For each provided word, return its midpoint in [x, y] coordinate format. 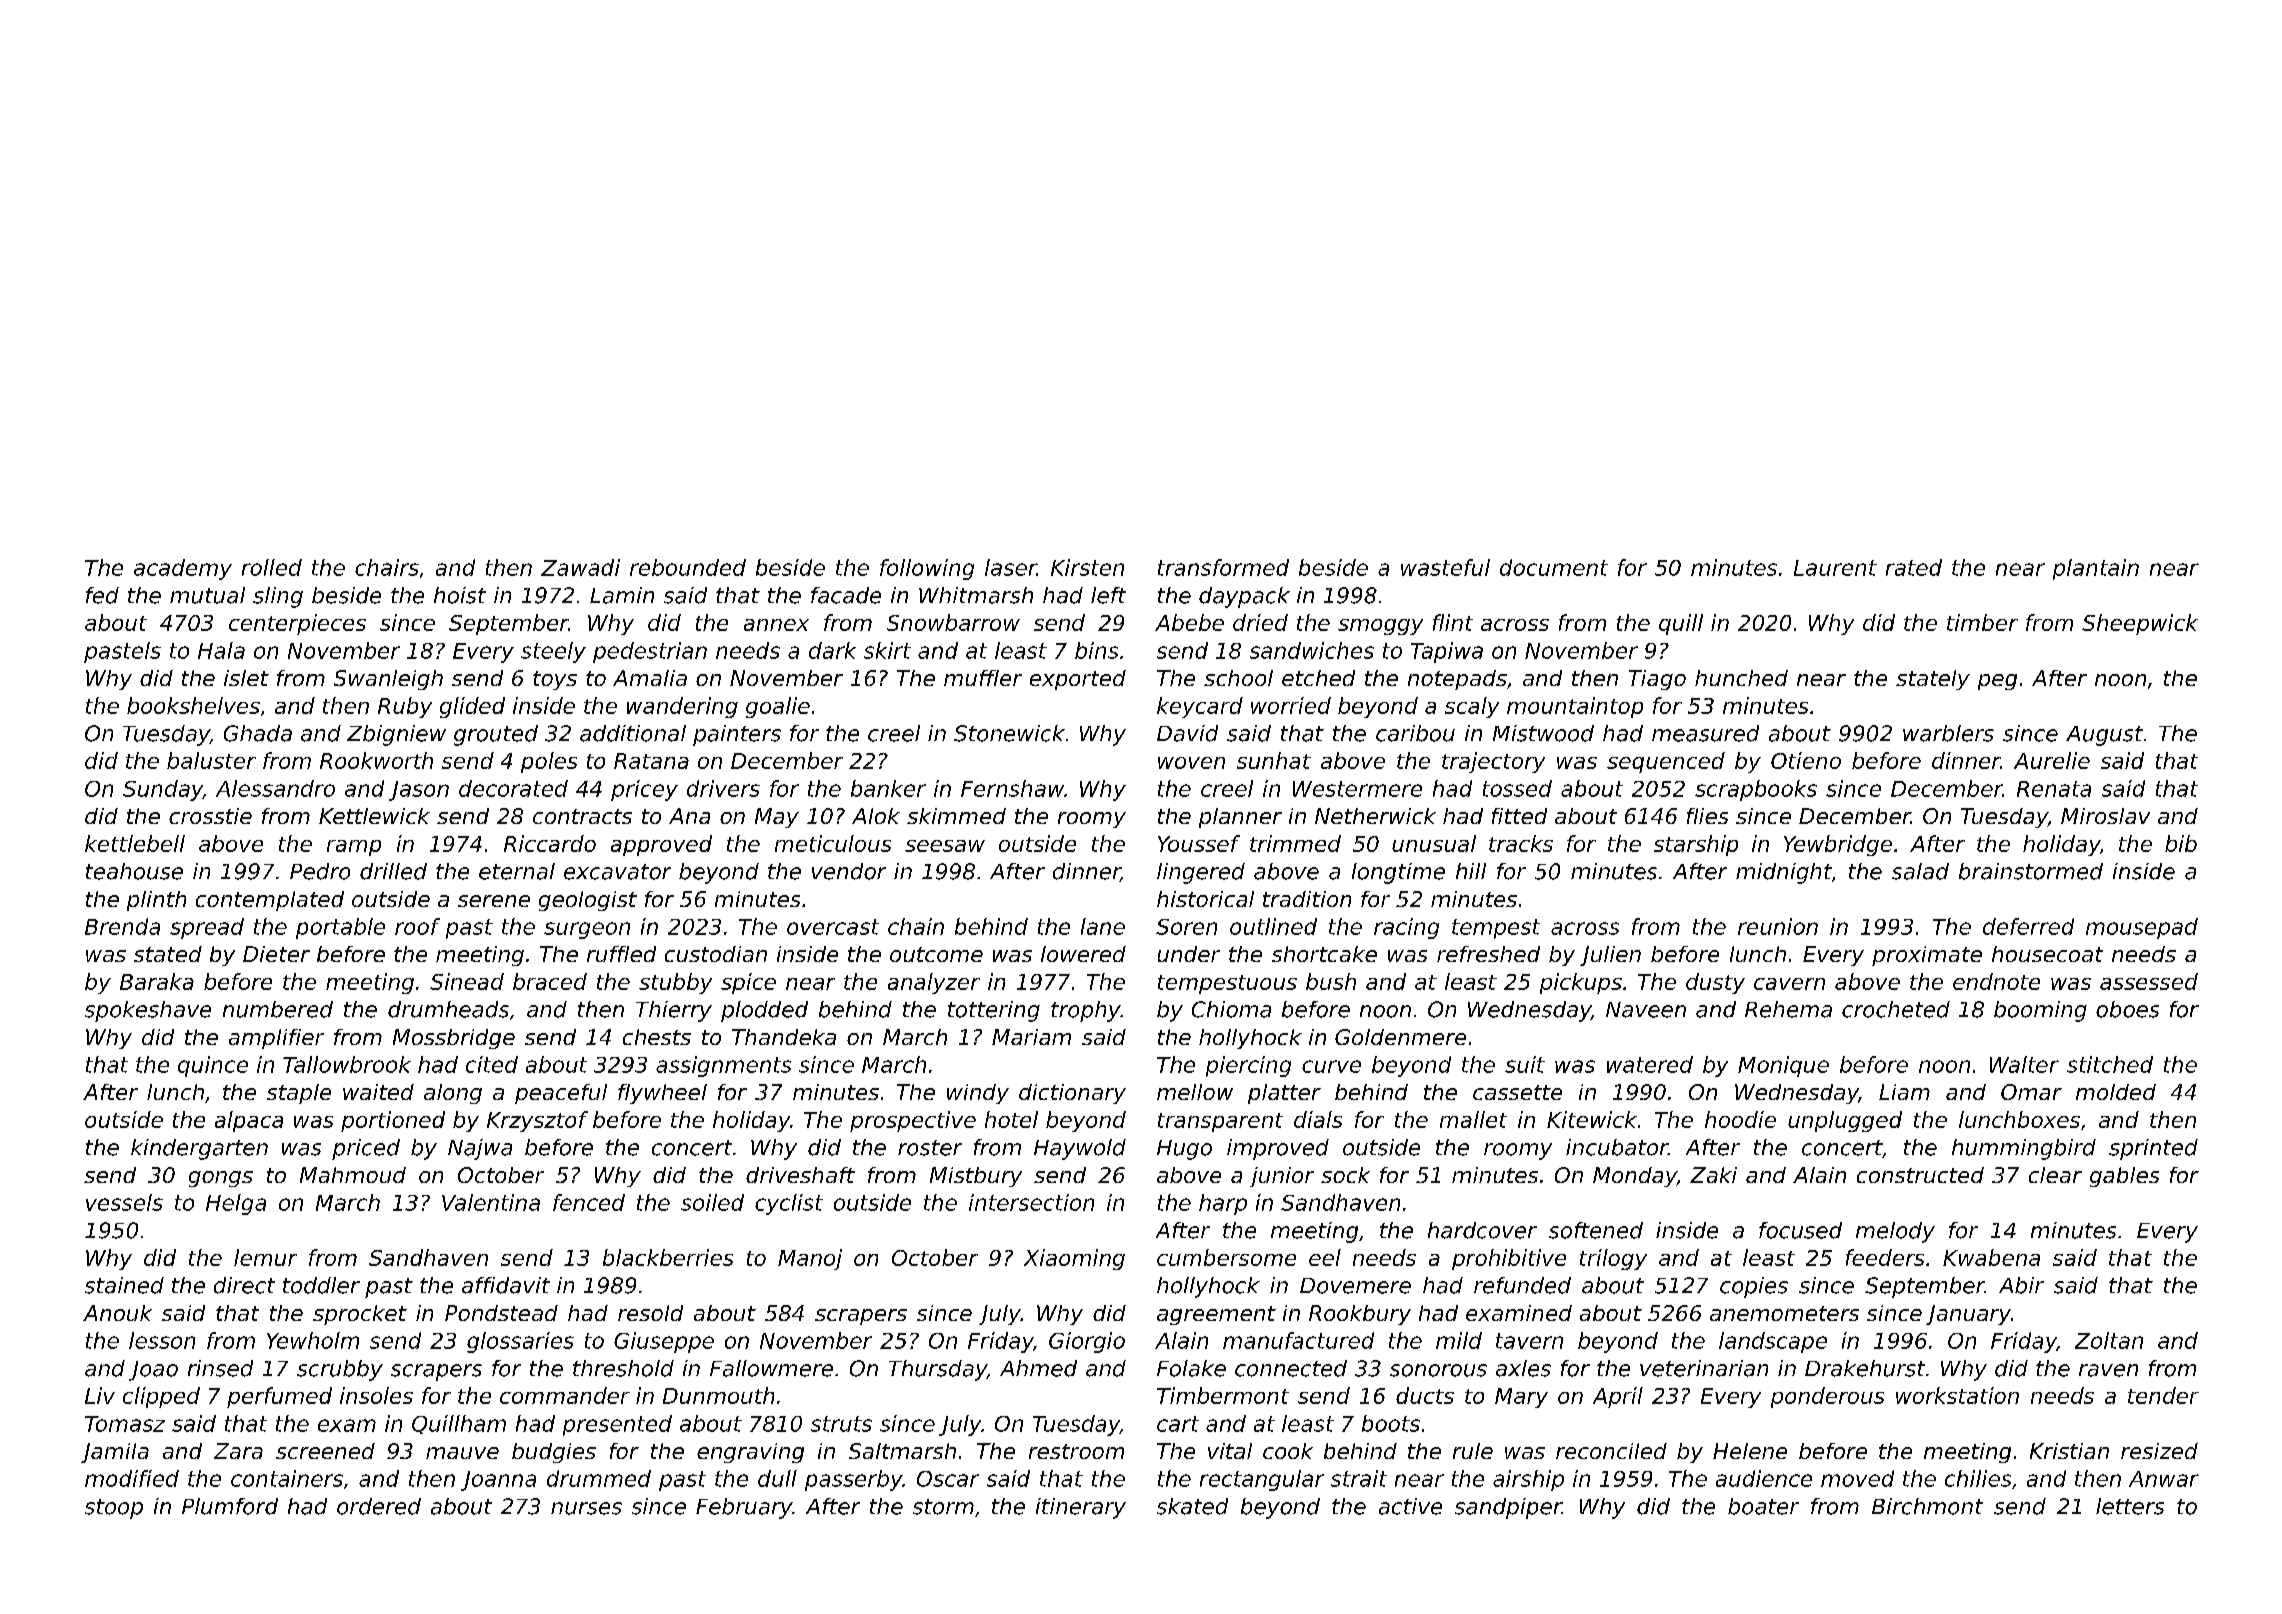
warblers [1948, 733]
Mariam [1031, 1037]
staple [299, 1094]
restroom [1076, 1451]
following [927, 569]
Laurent [1835, 568]
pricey [644, 790]
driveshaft [800, 1175]
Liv [100, 1395]
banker [888, 788]
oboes [2127, 1009]
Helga [236, 1204]
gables [2124, 1177]
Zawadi [580, 567]
